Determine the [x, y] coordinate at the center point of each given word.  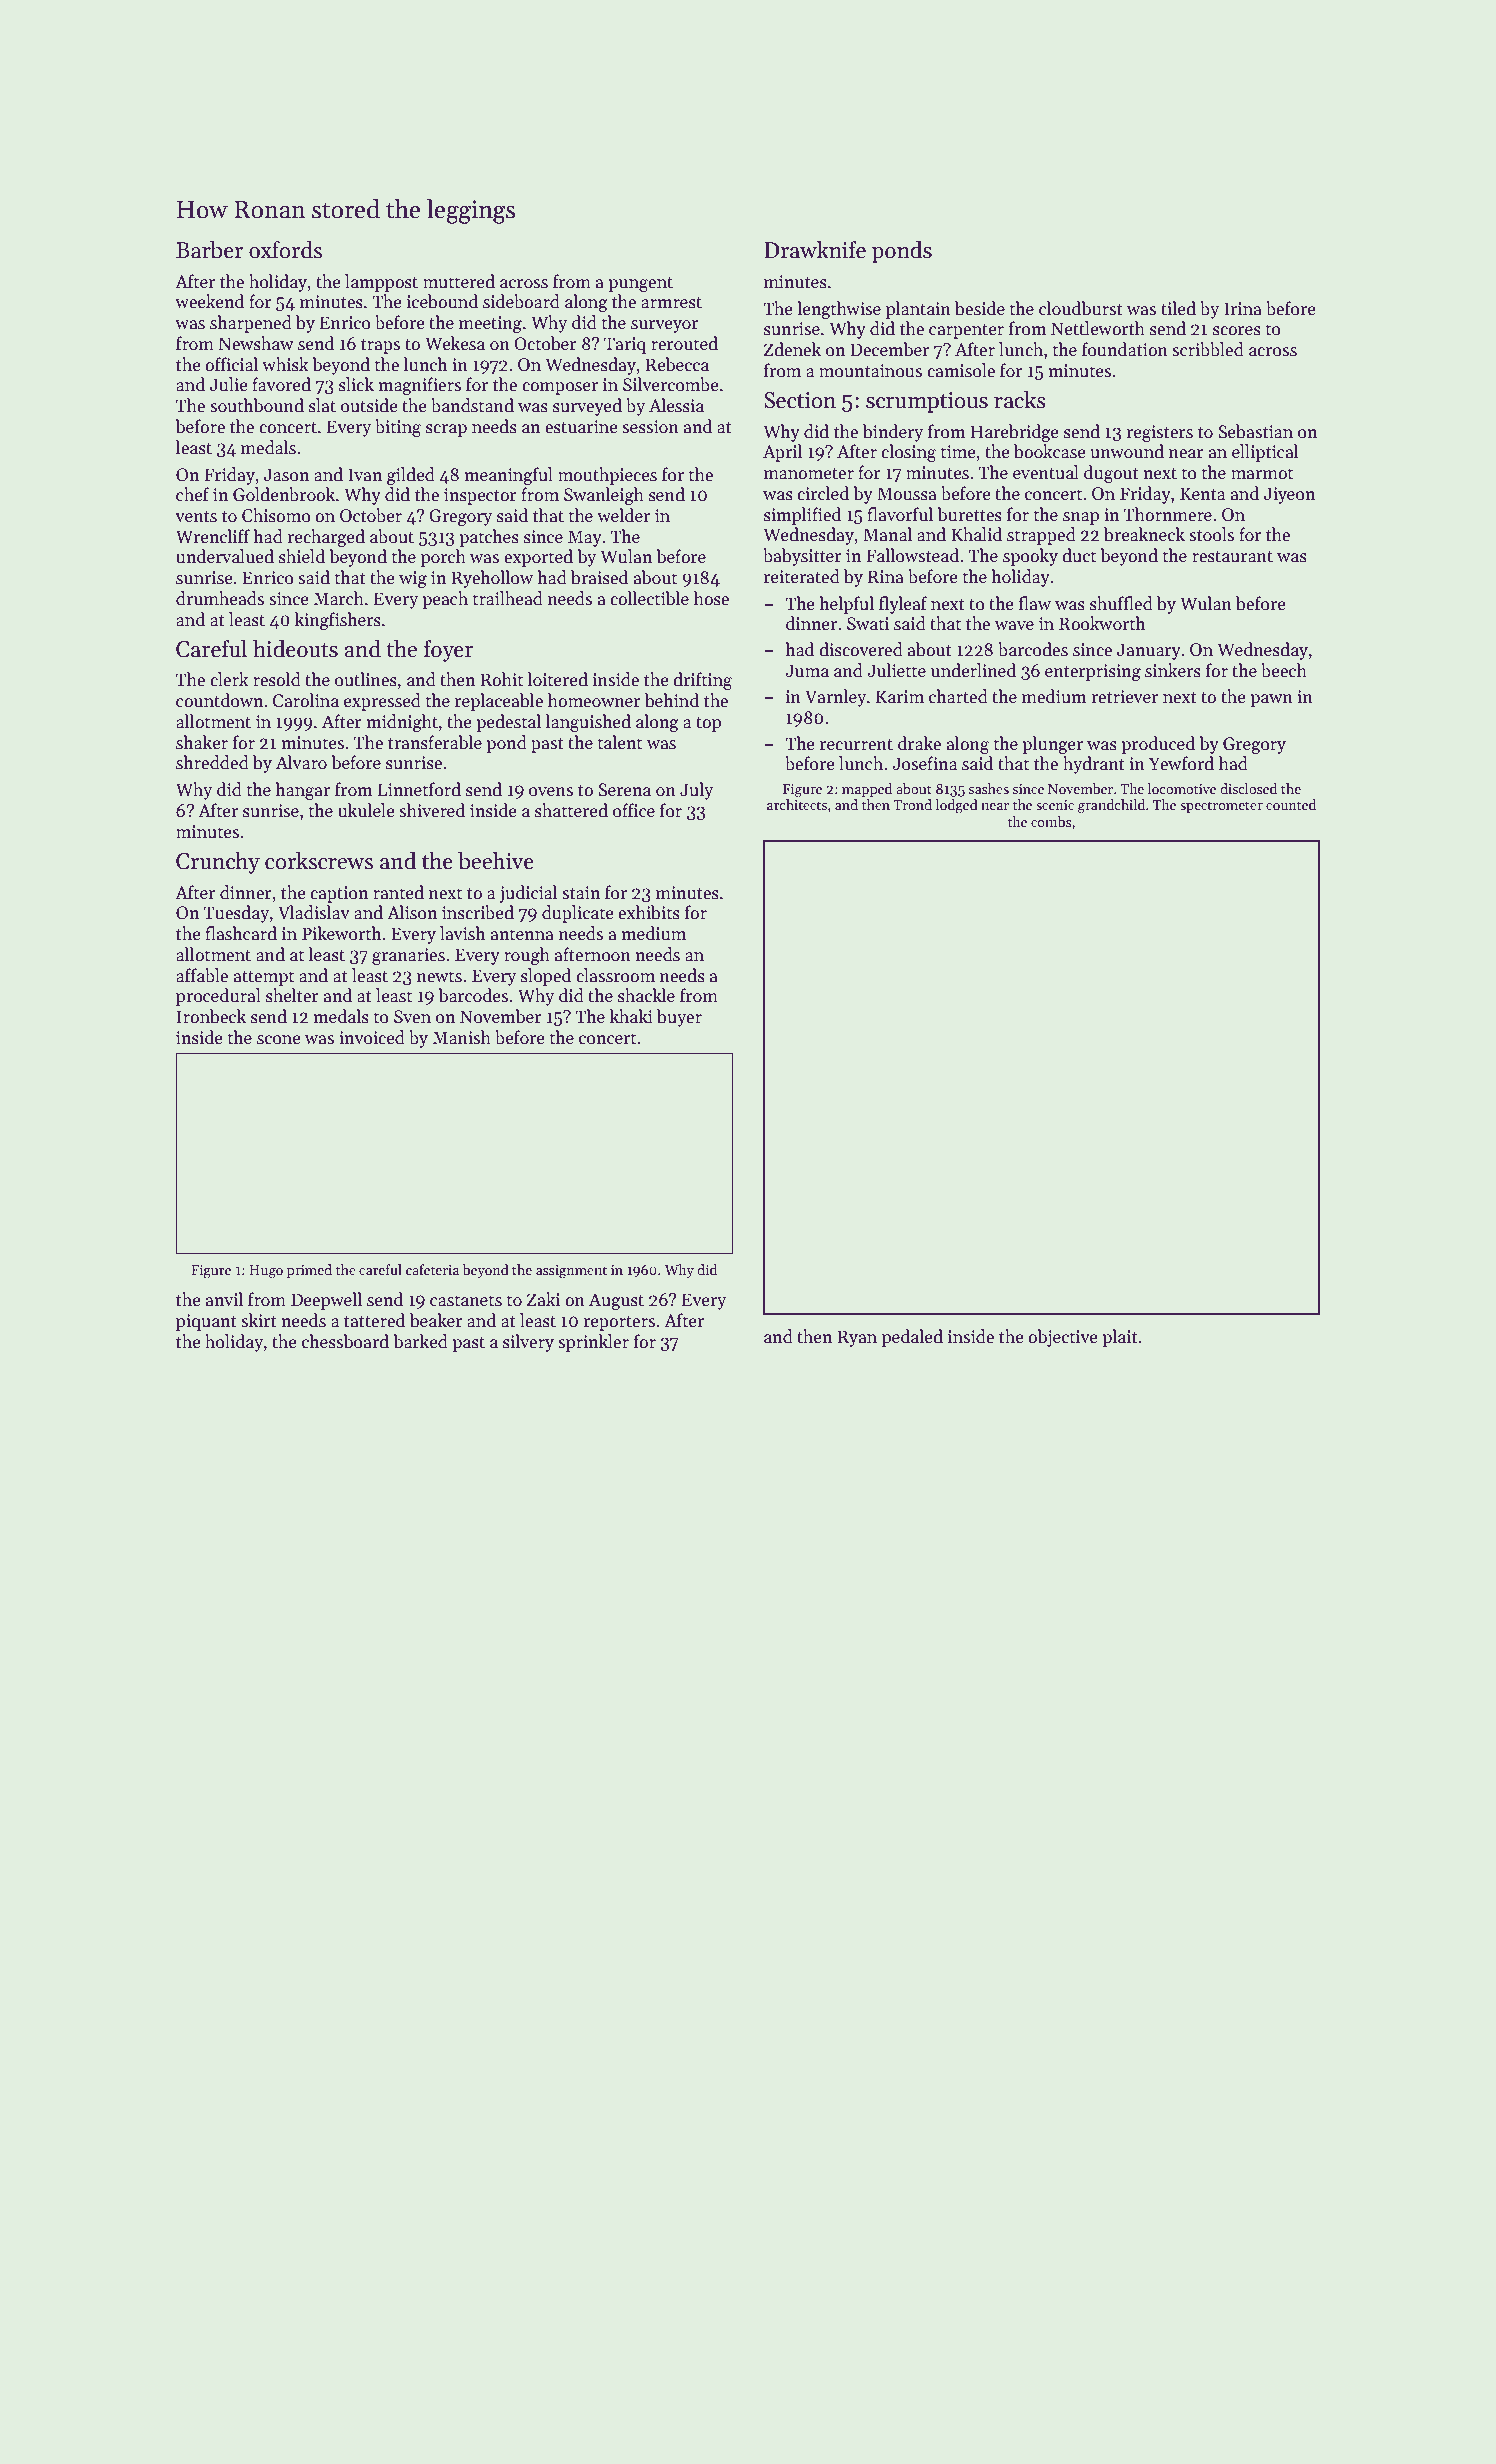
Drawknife [815, 250]
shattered [571, 810]
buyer [679, 1018]
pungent [640, 284]
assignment [571, 1272]
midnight [402, 723]
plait [1120, 1338]
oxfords [285, 250]
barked [420, 1341]
